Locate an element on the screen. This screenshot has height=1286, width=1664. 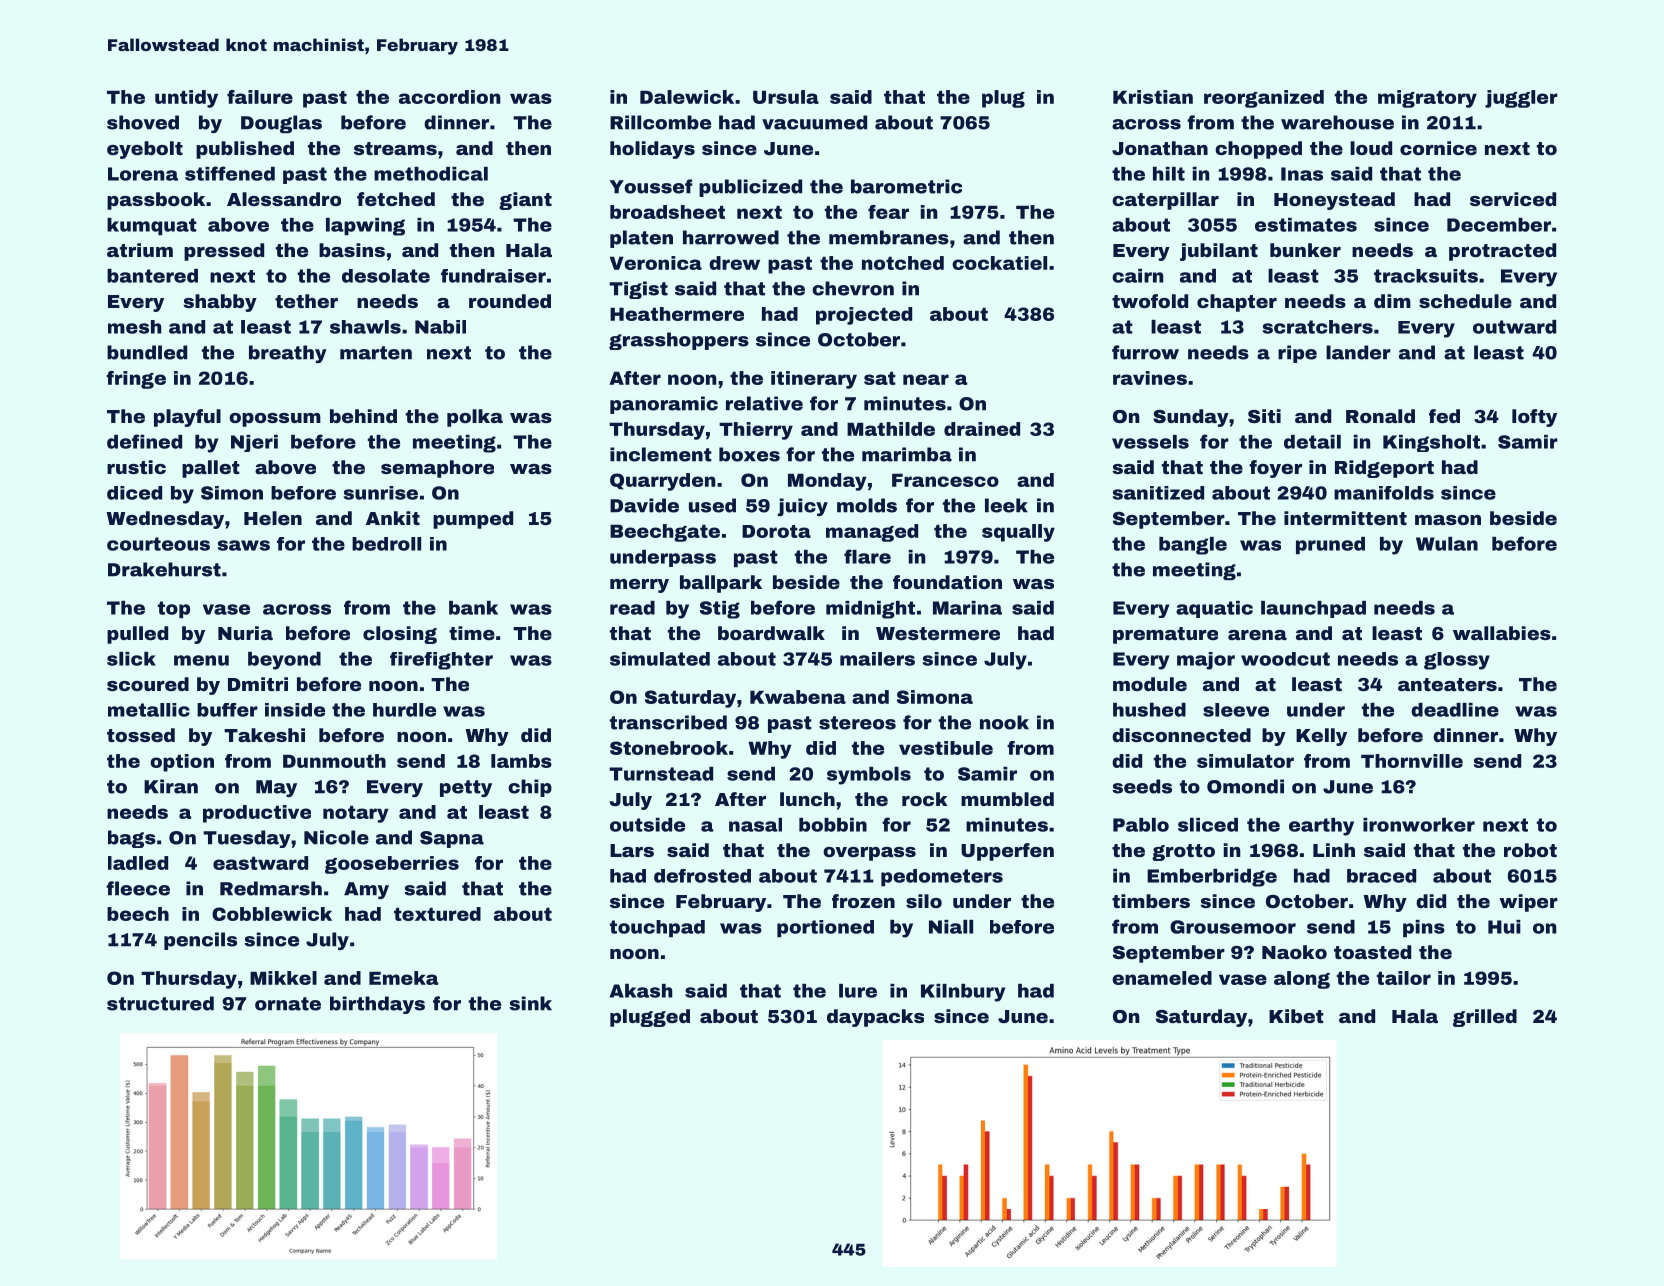
eastward is located at coordinates (260, 863).
